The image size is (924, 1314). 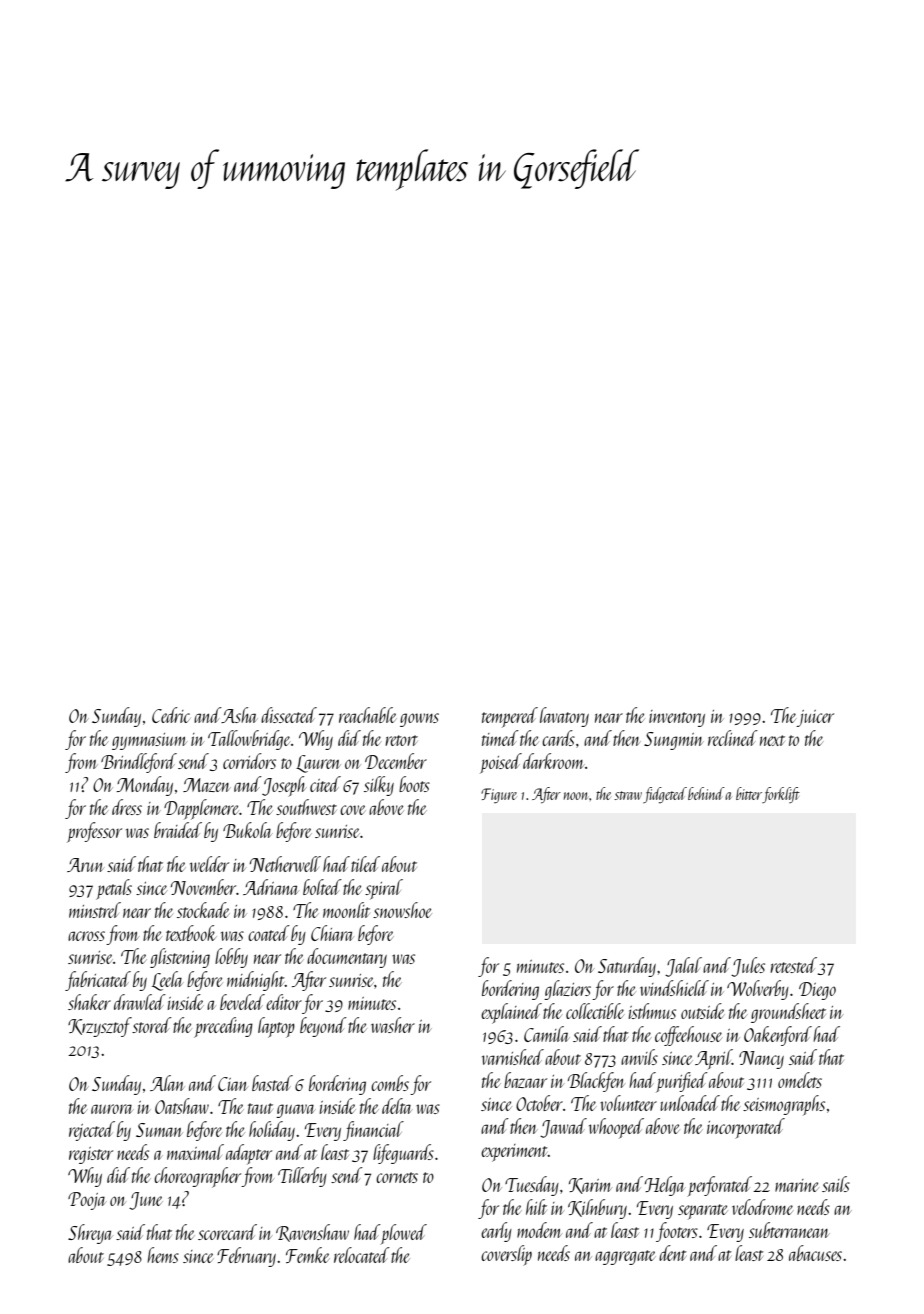 I want to click on tempered, so click(x=510, y=717).
